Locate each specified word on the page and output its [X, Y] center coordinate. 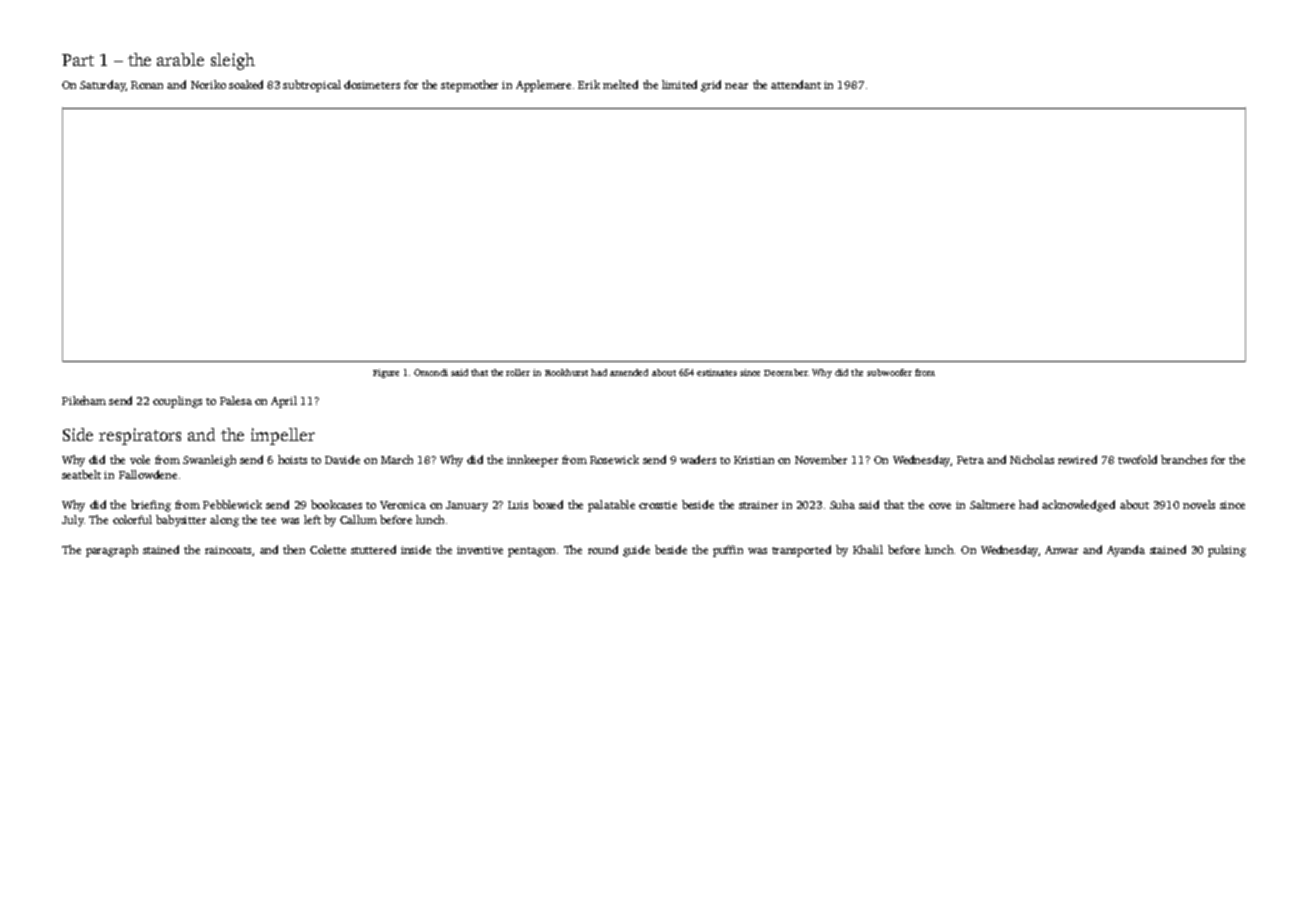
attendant [796, 84]
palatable [611, 506]
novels [1199, 504]
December [785, 372]
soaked [246, 84]
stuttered [373, 549]
